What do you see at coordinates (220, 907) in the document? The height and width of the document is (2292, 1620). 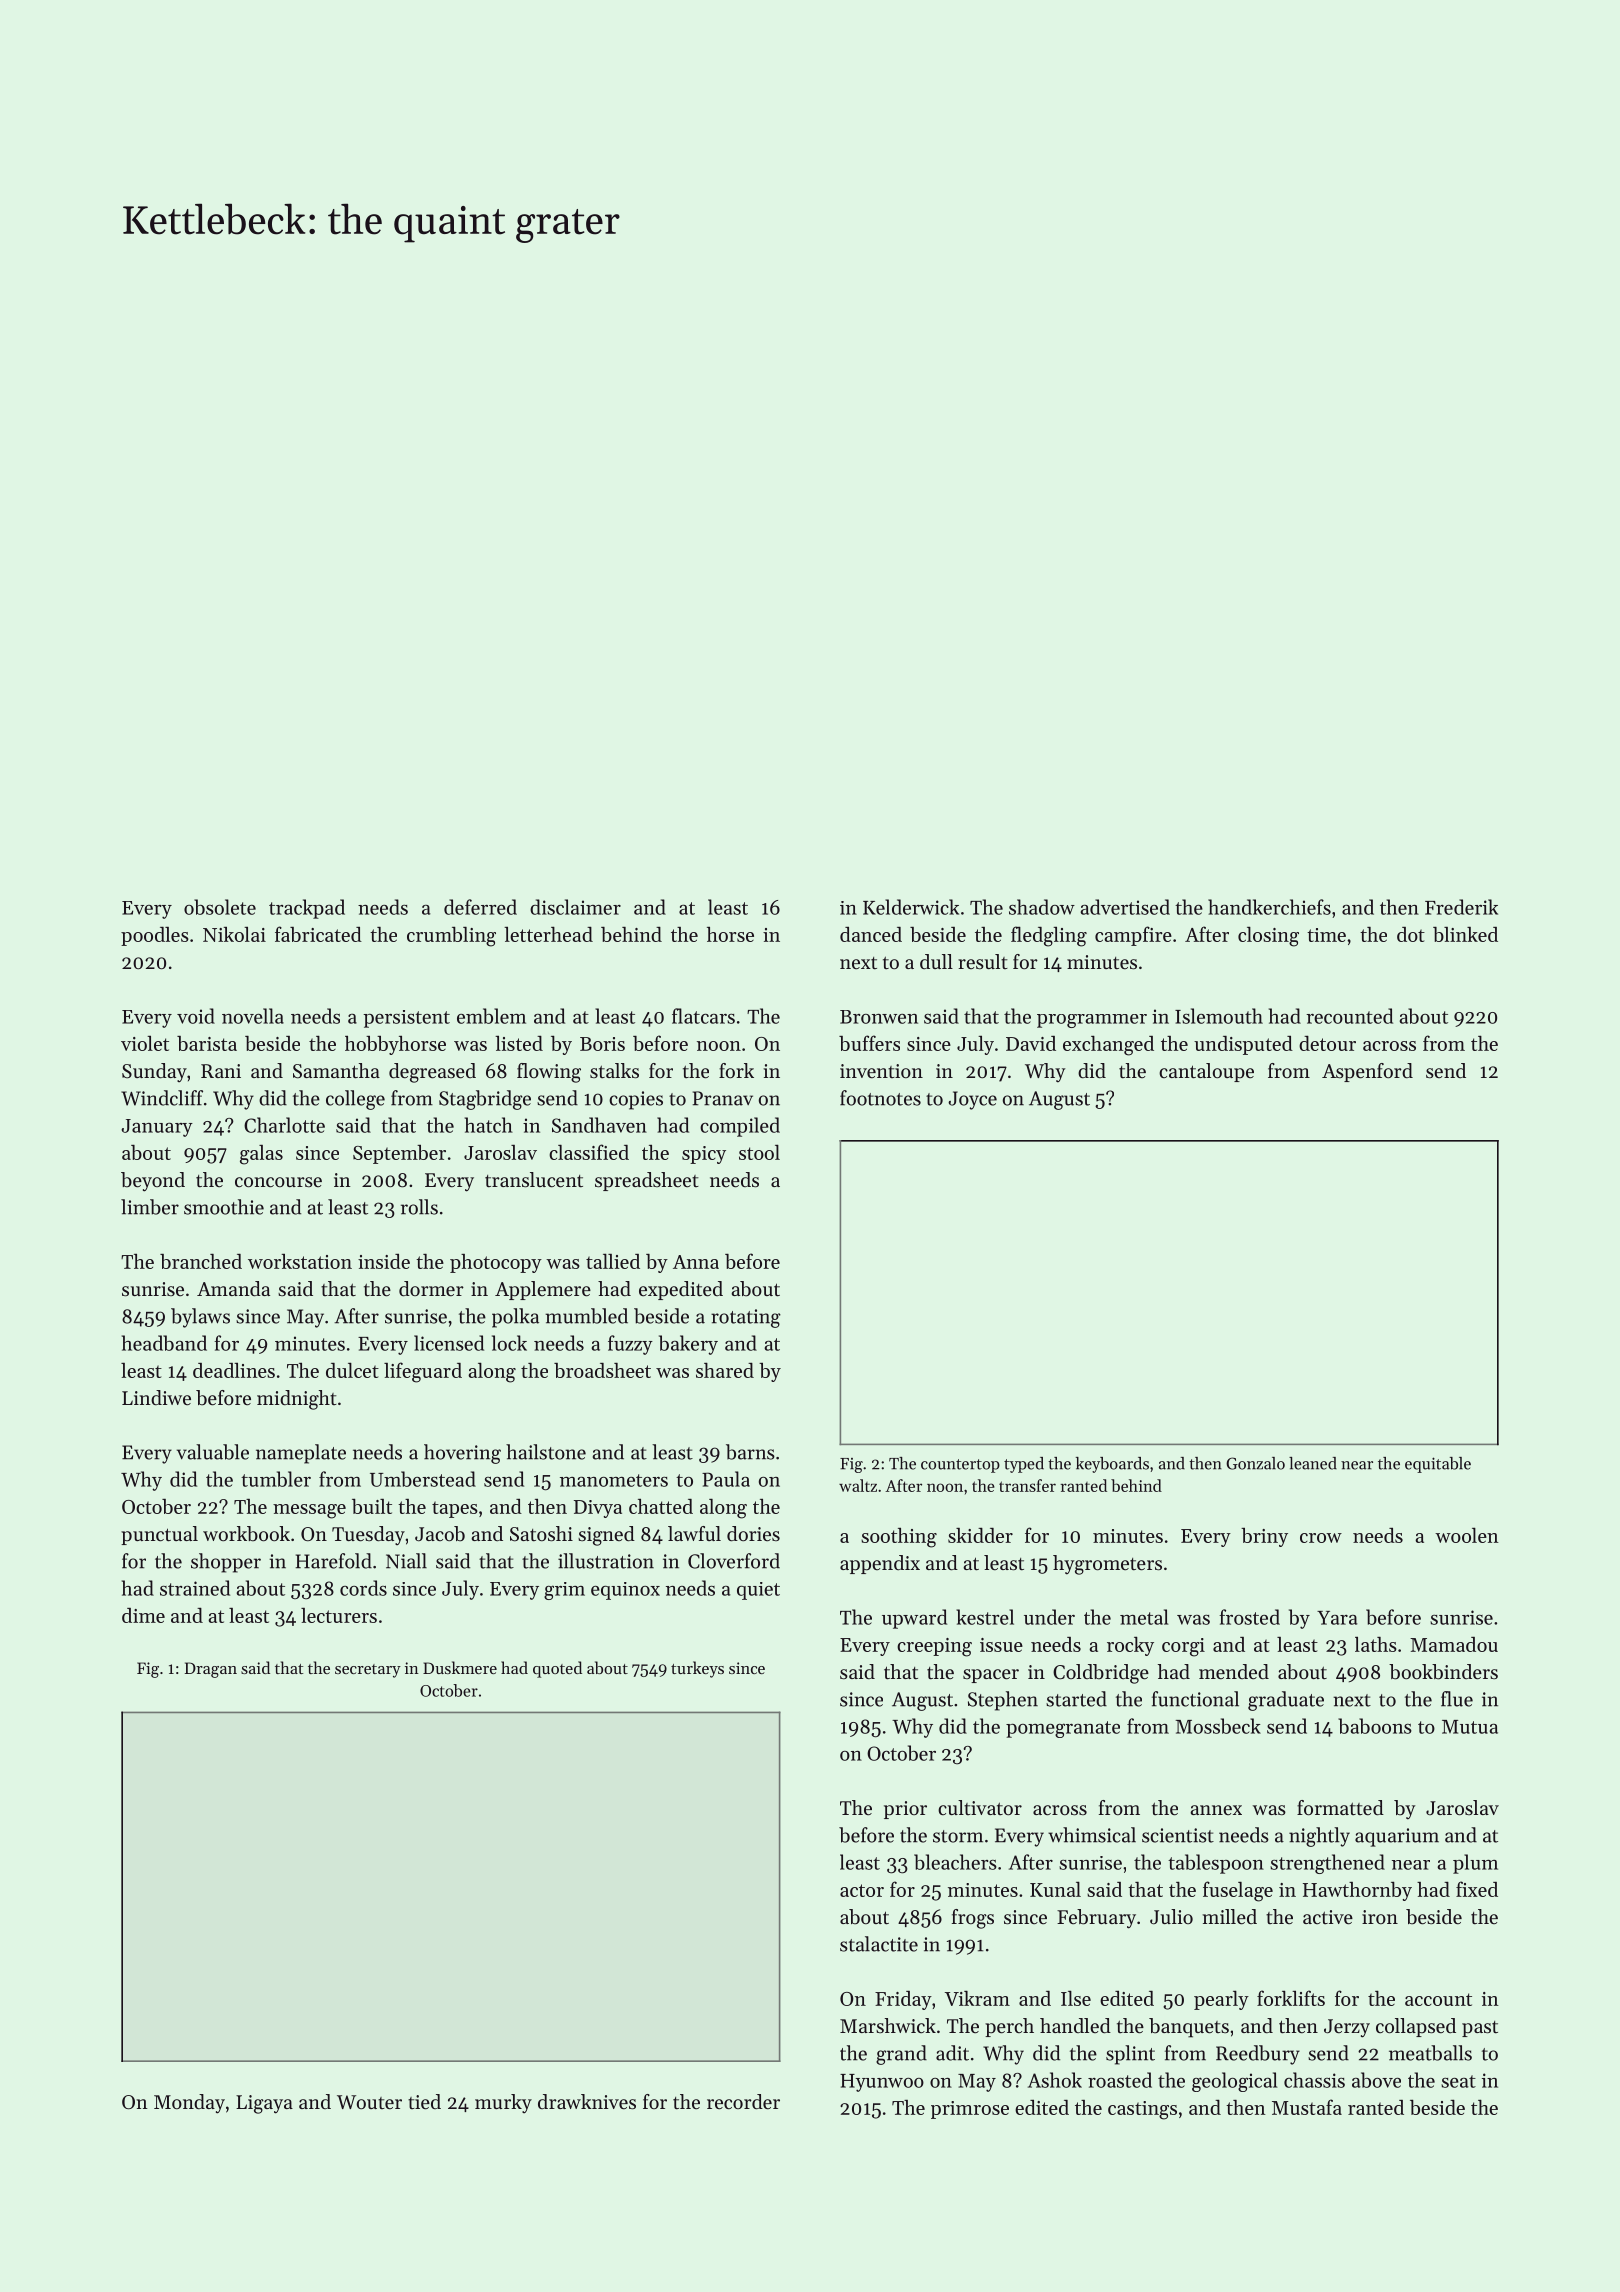 I see `obsolete` at bounding box center [220, 907].
